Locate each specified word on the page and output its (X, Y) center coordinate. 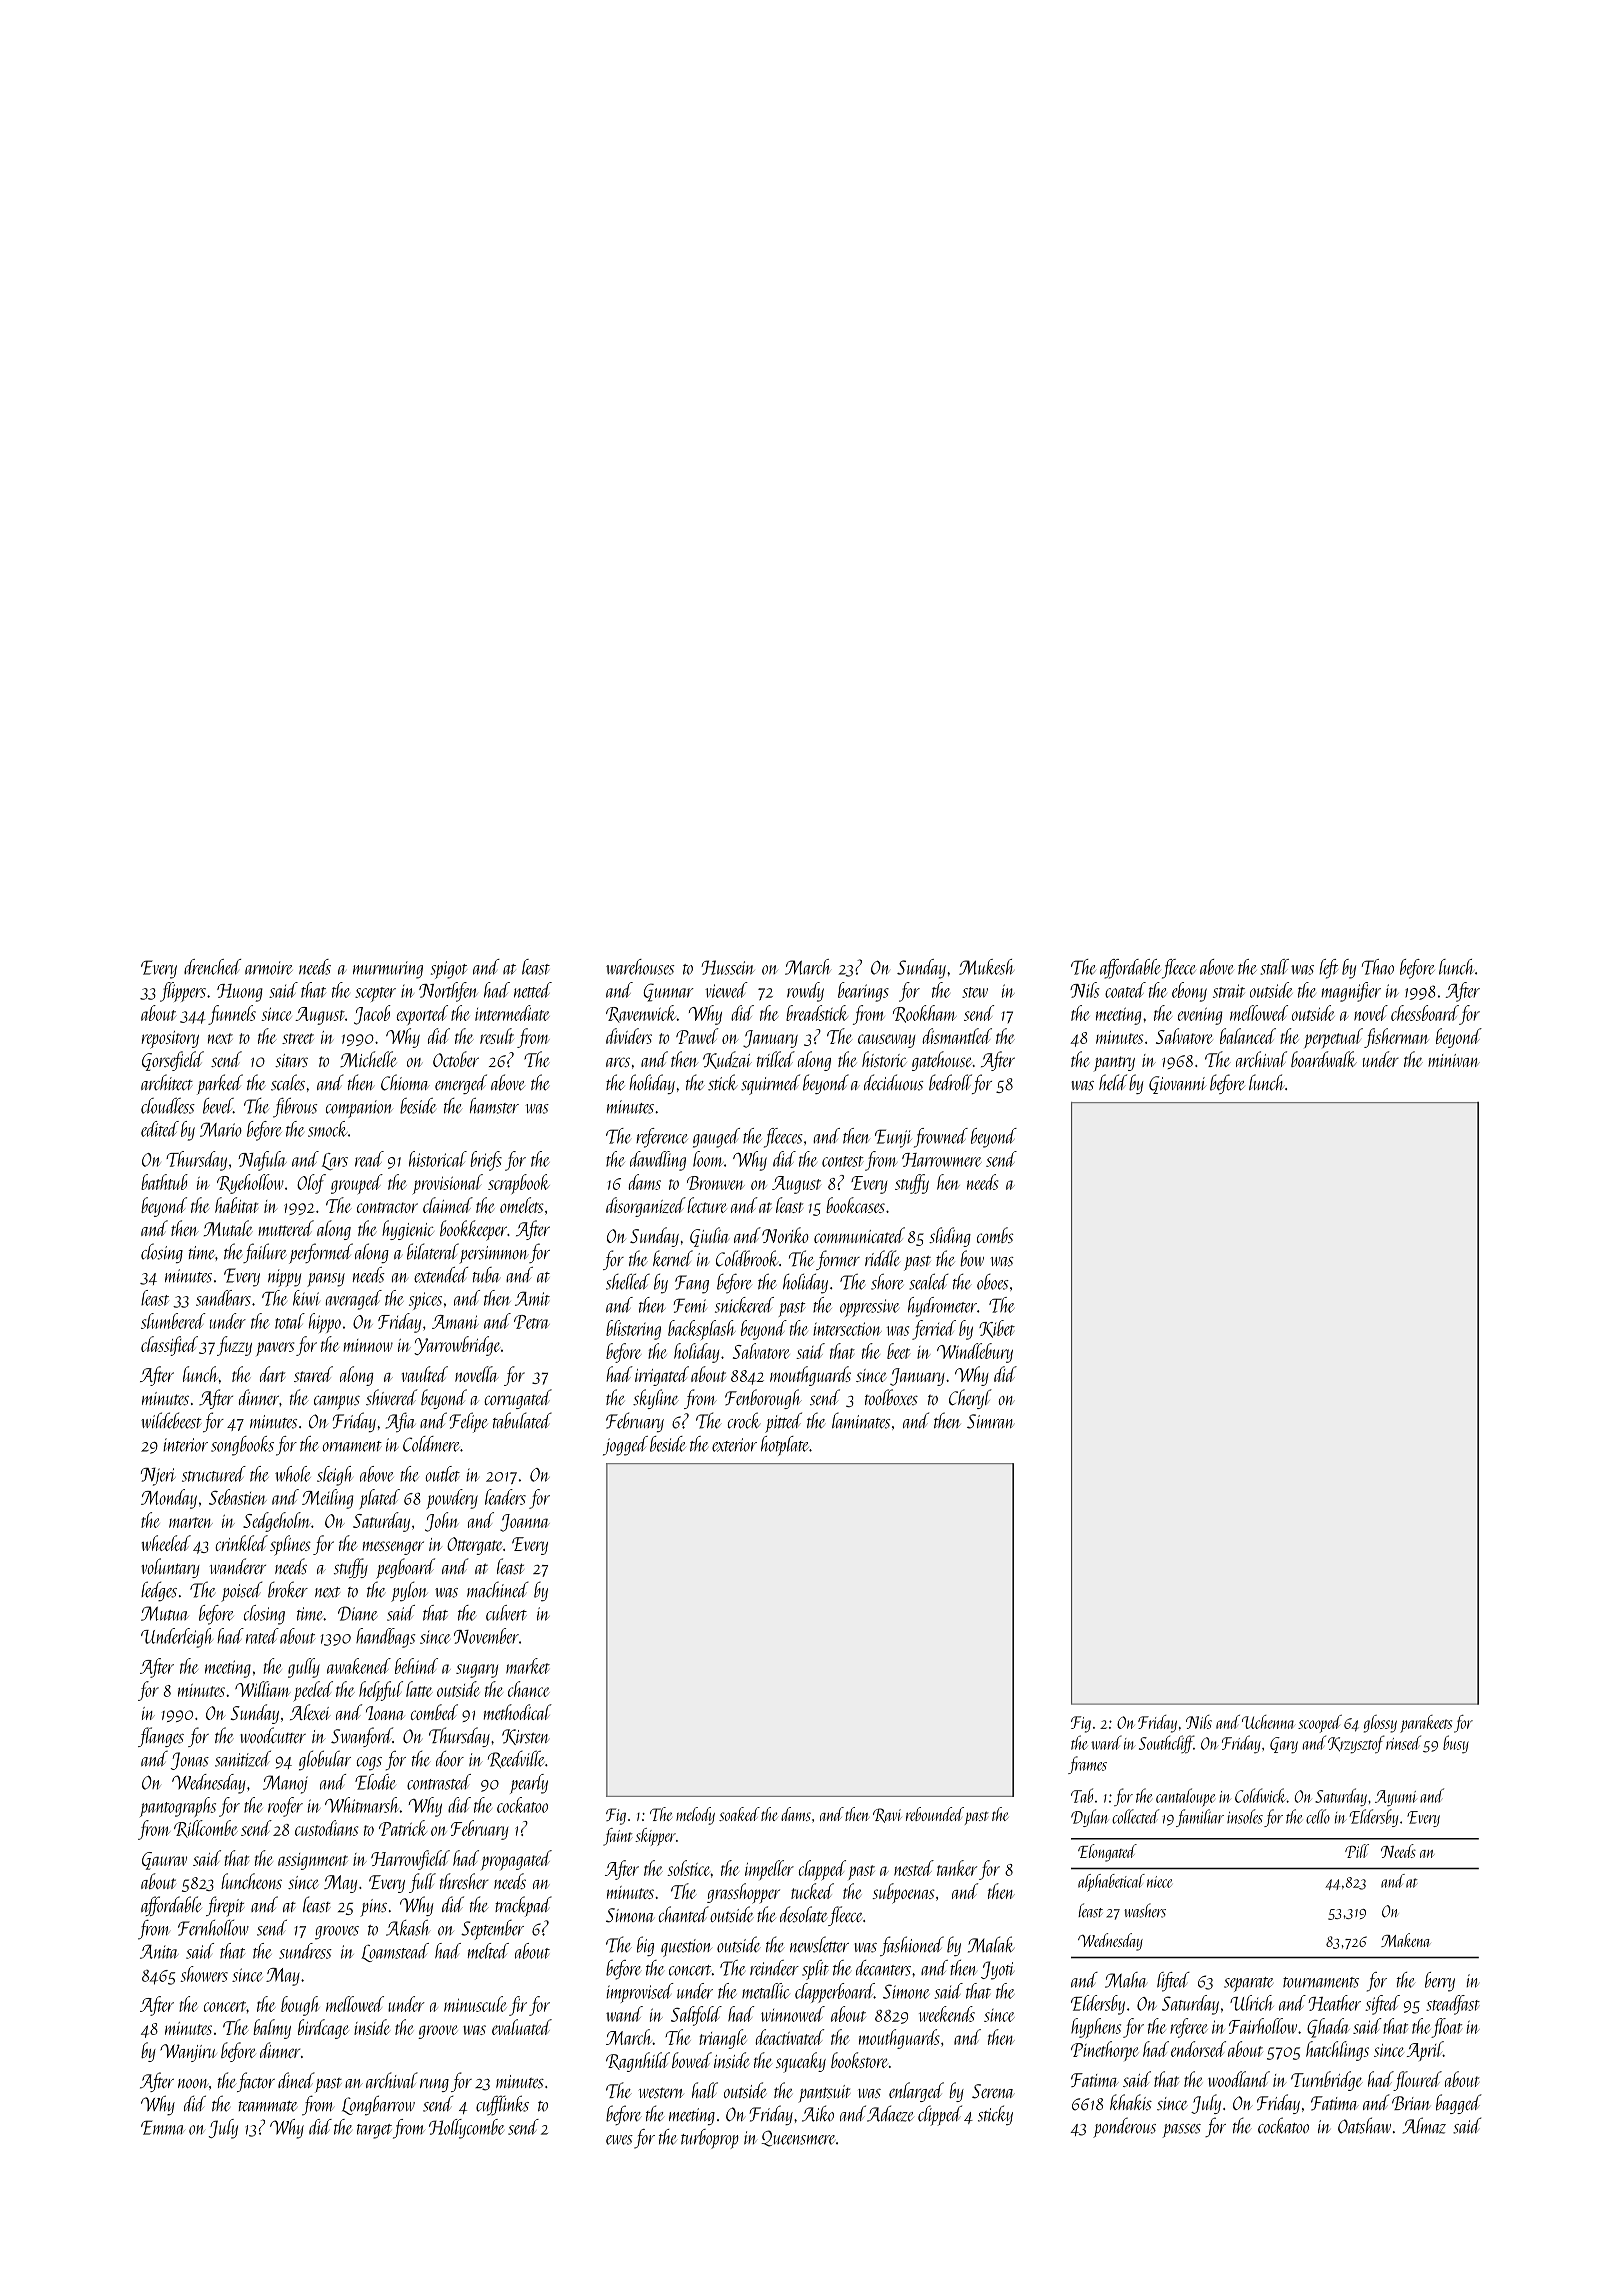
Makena (1406, 1940)
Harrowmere (942, 1160)
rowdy (805, 992)
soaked (739, 1814)
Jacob (372, 1015)
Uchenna (1268, 1722)
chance (529, 1689)
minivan (1454, 1060)
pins (373, 1908)
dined (296, 2080)
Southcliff (1166, 1744)
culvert (506, 1613)
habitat (237, 1205)
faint (618, 1837)
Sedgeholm (277, 1522)
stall (1274, 967)
